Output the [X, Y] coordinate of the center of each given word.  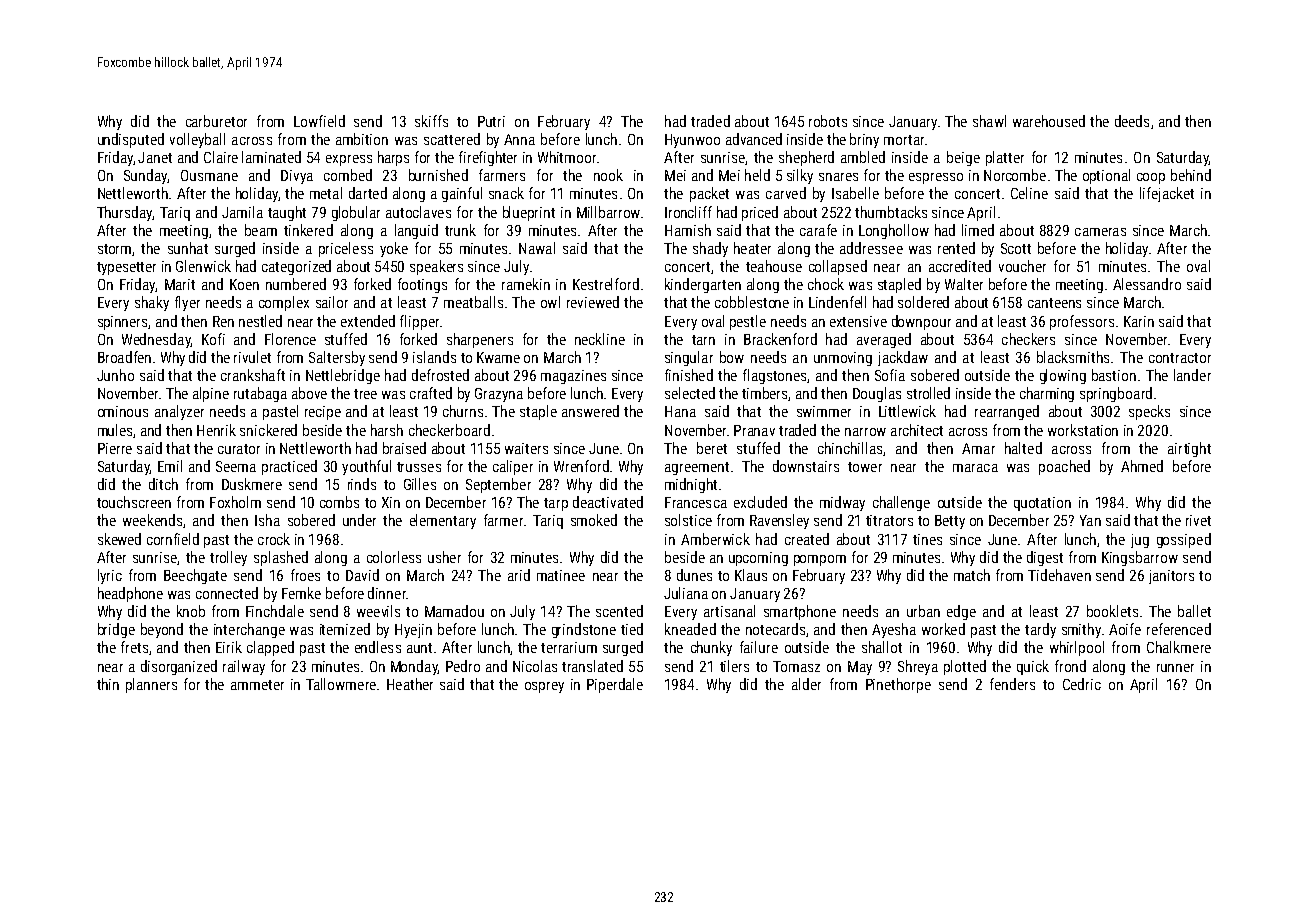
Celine [1029, 193]
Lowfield [319, 121]
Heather [410, 684]
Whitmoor [567, 157]
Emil [170, 466]
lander [1192, 375]
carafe [818, 230]
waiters [526, 448]
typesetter [126, 268]
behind [1191, 175]
